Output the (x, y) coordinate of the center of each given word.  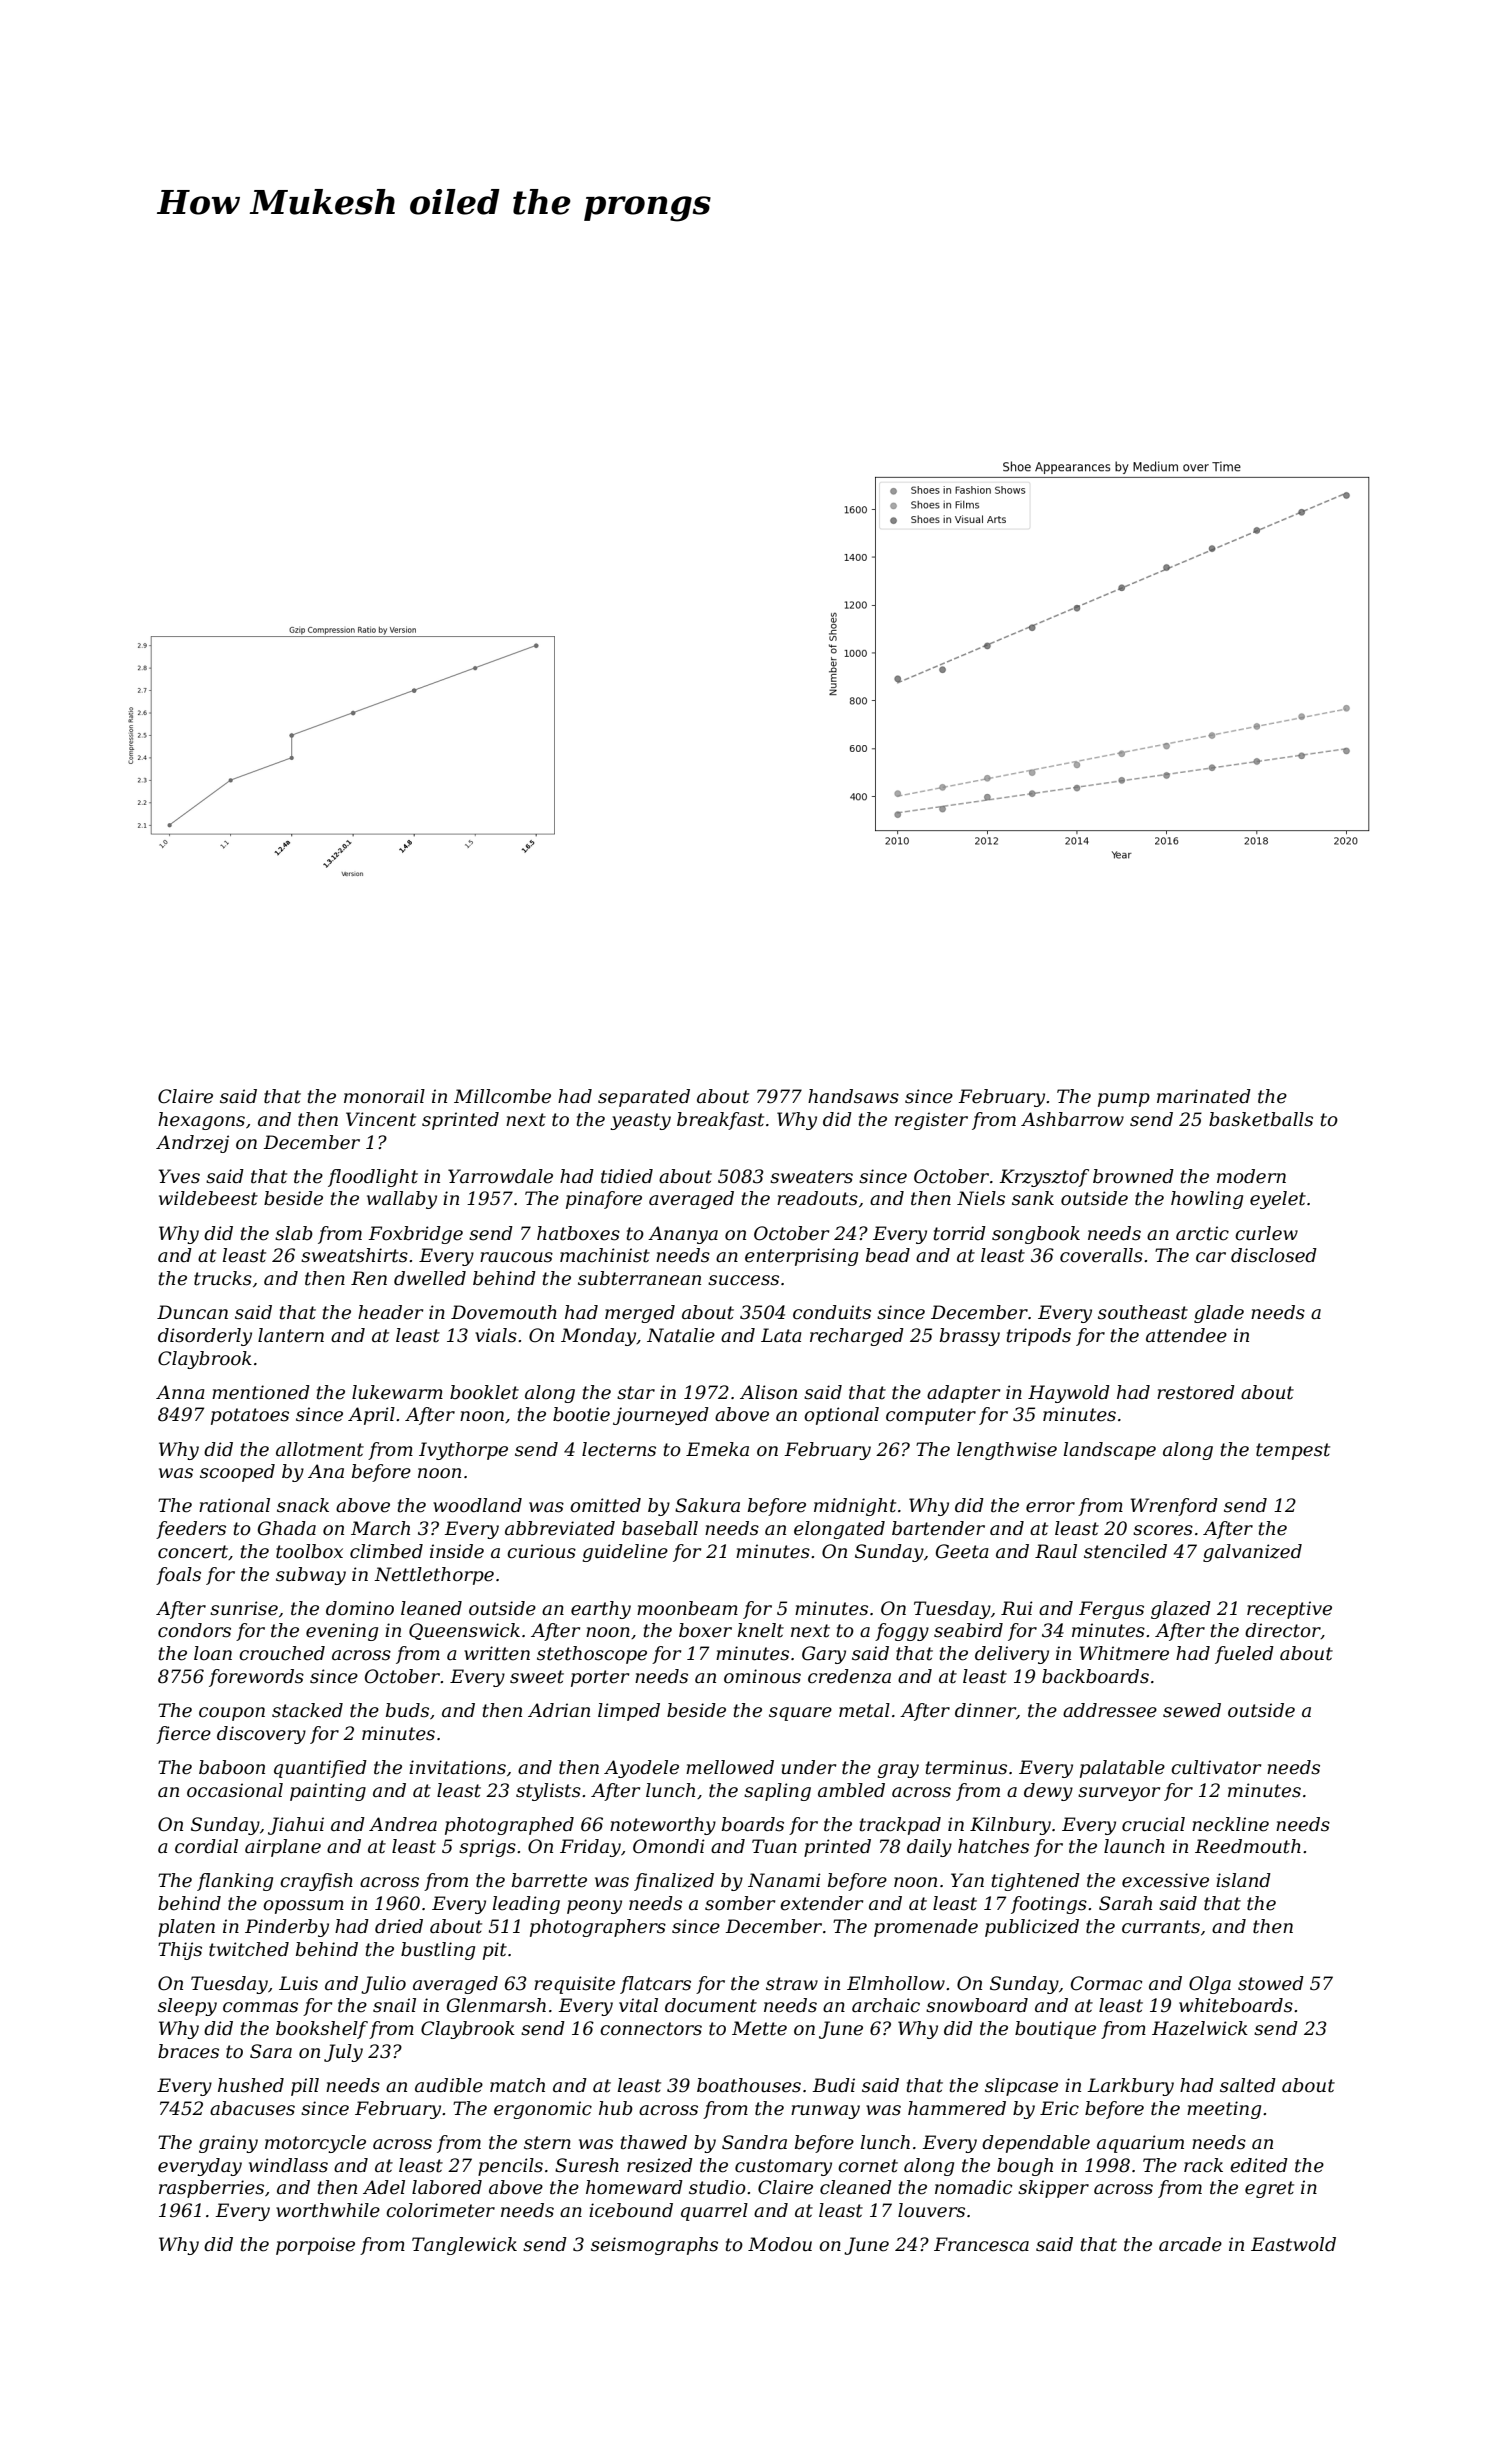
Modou (780, 2244)
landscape (1110, 1451)
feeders (191, 1530)
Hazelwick (1200, 2028)
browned (1133, 1176)
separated (644, 1098)
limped (629, 1712)
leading (526, 1905)
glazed (1181, 1610)
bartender (938, 1528)
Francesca (981, 2244)
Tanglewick (464, 2246)
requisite (574, 1985)
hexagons (201, 1121)
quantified (320, 1769)
